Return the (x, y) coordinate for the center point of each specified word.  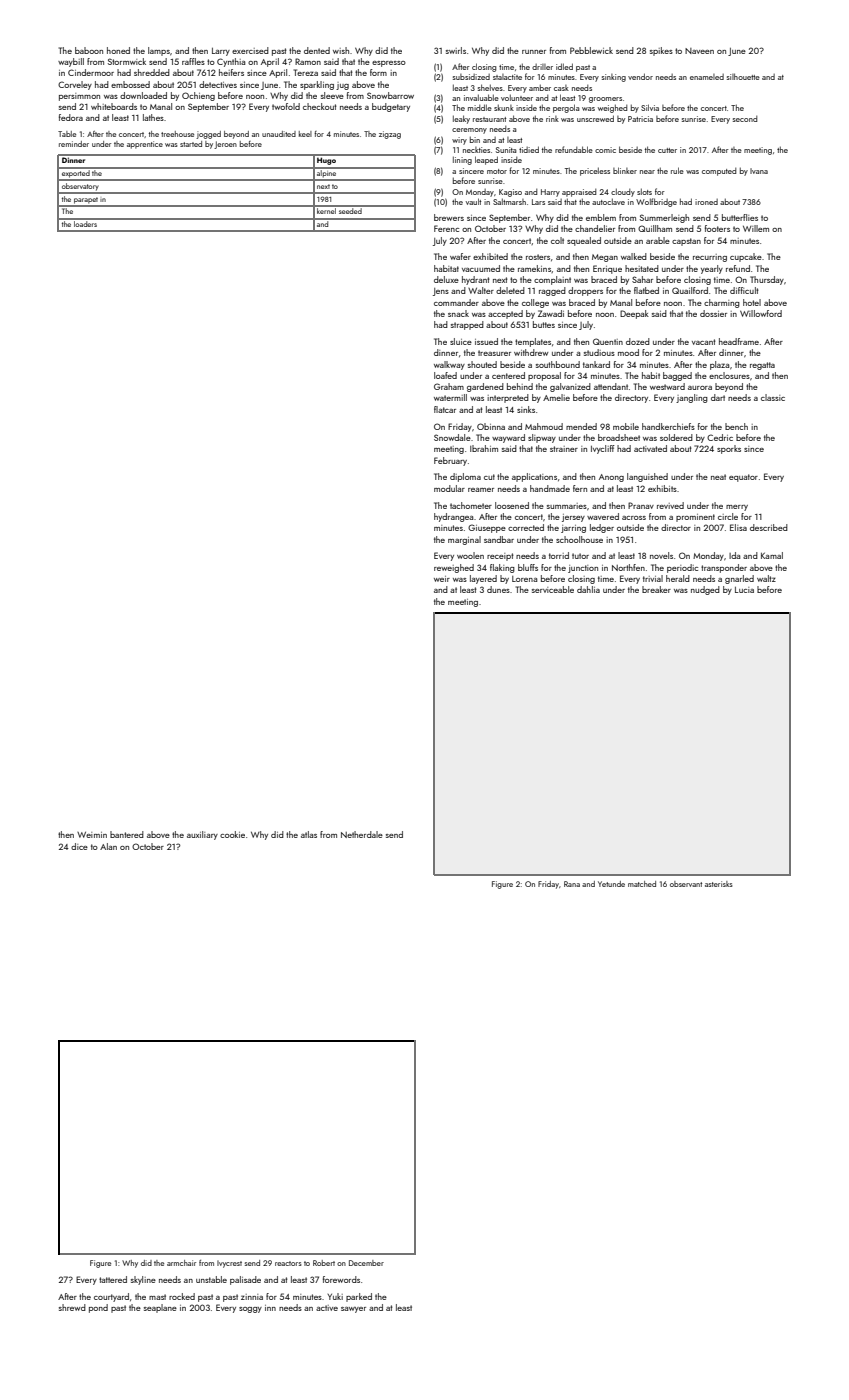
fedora (71, 117)
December (366, 1263)
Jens (441, 292)
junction (583, 569)
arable (658, 240)
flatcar (445, 409)
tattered (113, 1279)
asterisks (719, 884)
